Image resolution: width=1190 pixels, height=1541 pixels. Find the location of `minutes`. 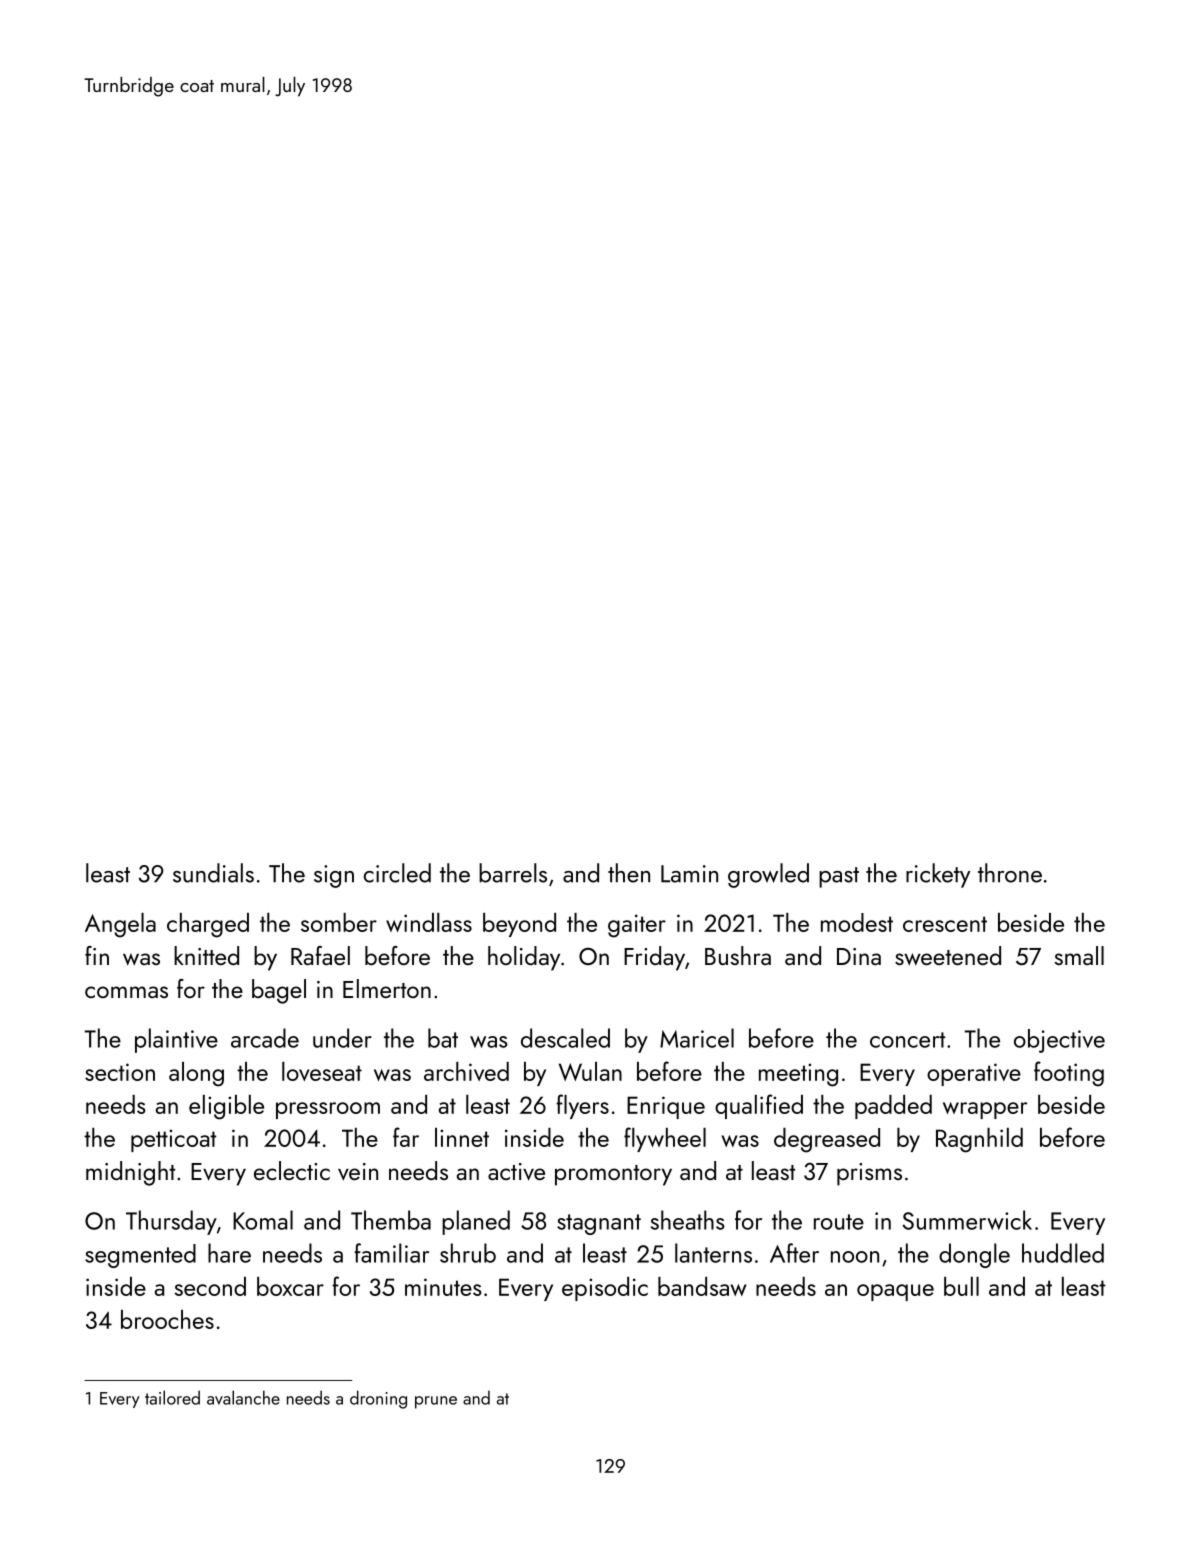

minutes is located at coordinates (443, 1287).
